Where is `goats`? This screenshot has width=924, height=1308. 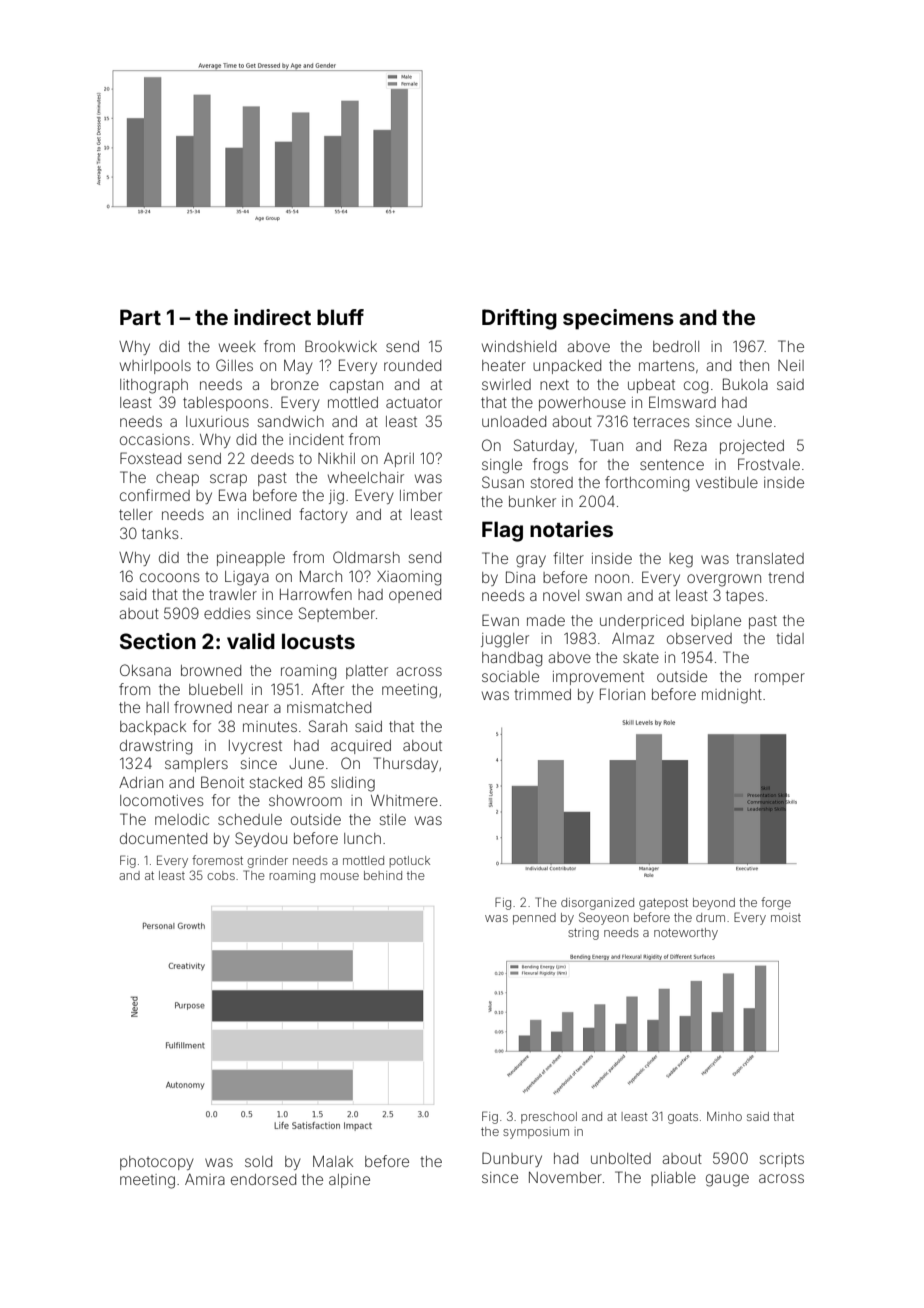
goats is located at coordinates (683, 1118).
